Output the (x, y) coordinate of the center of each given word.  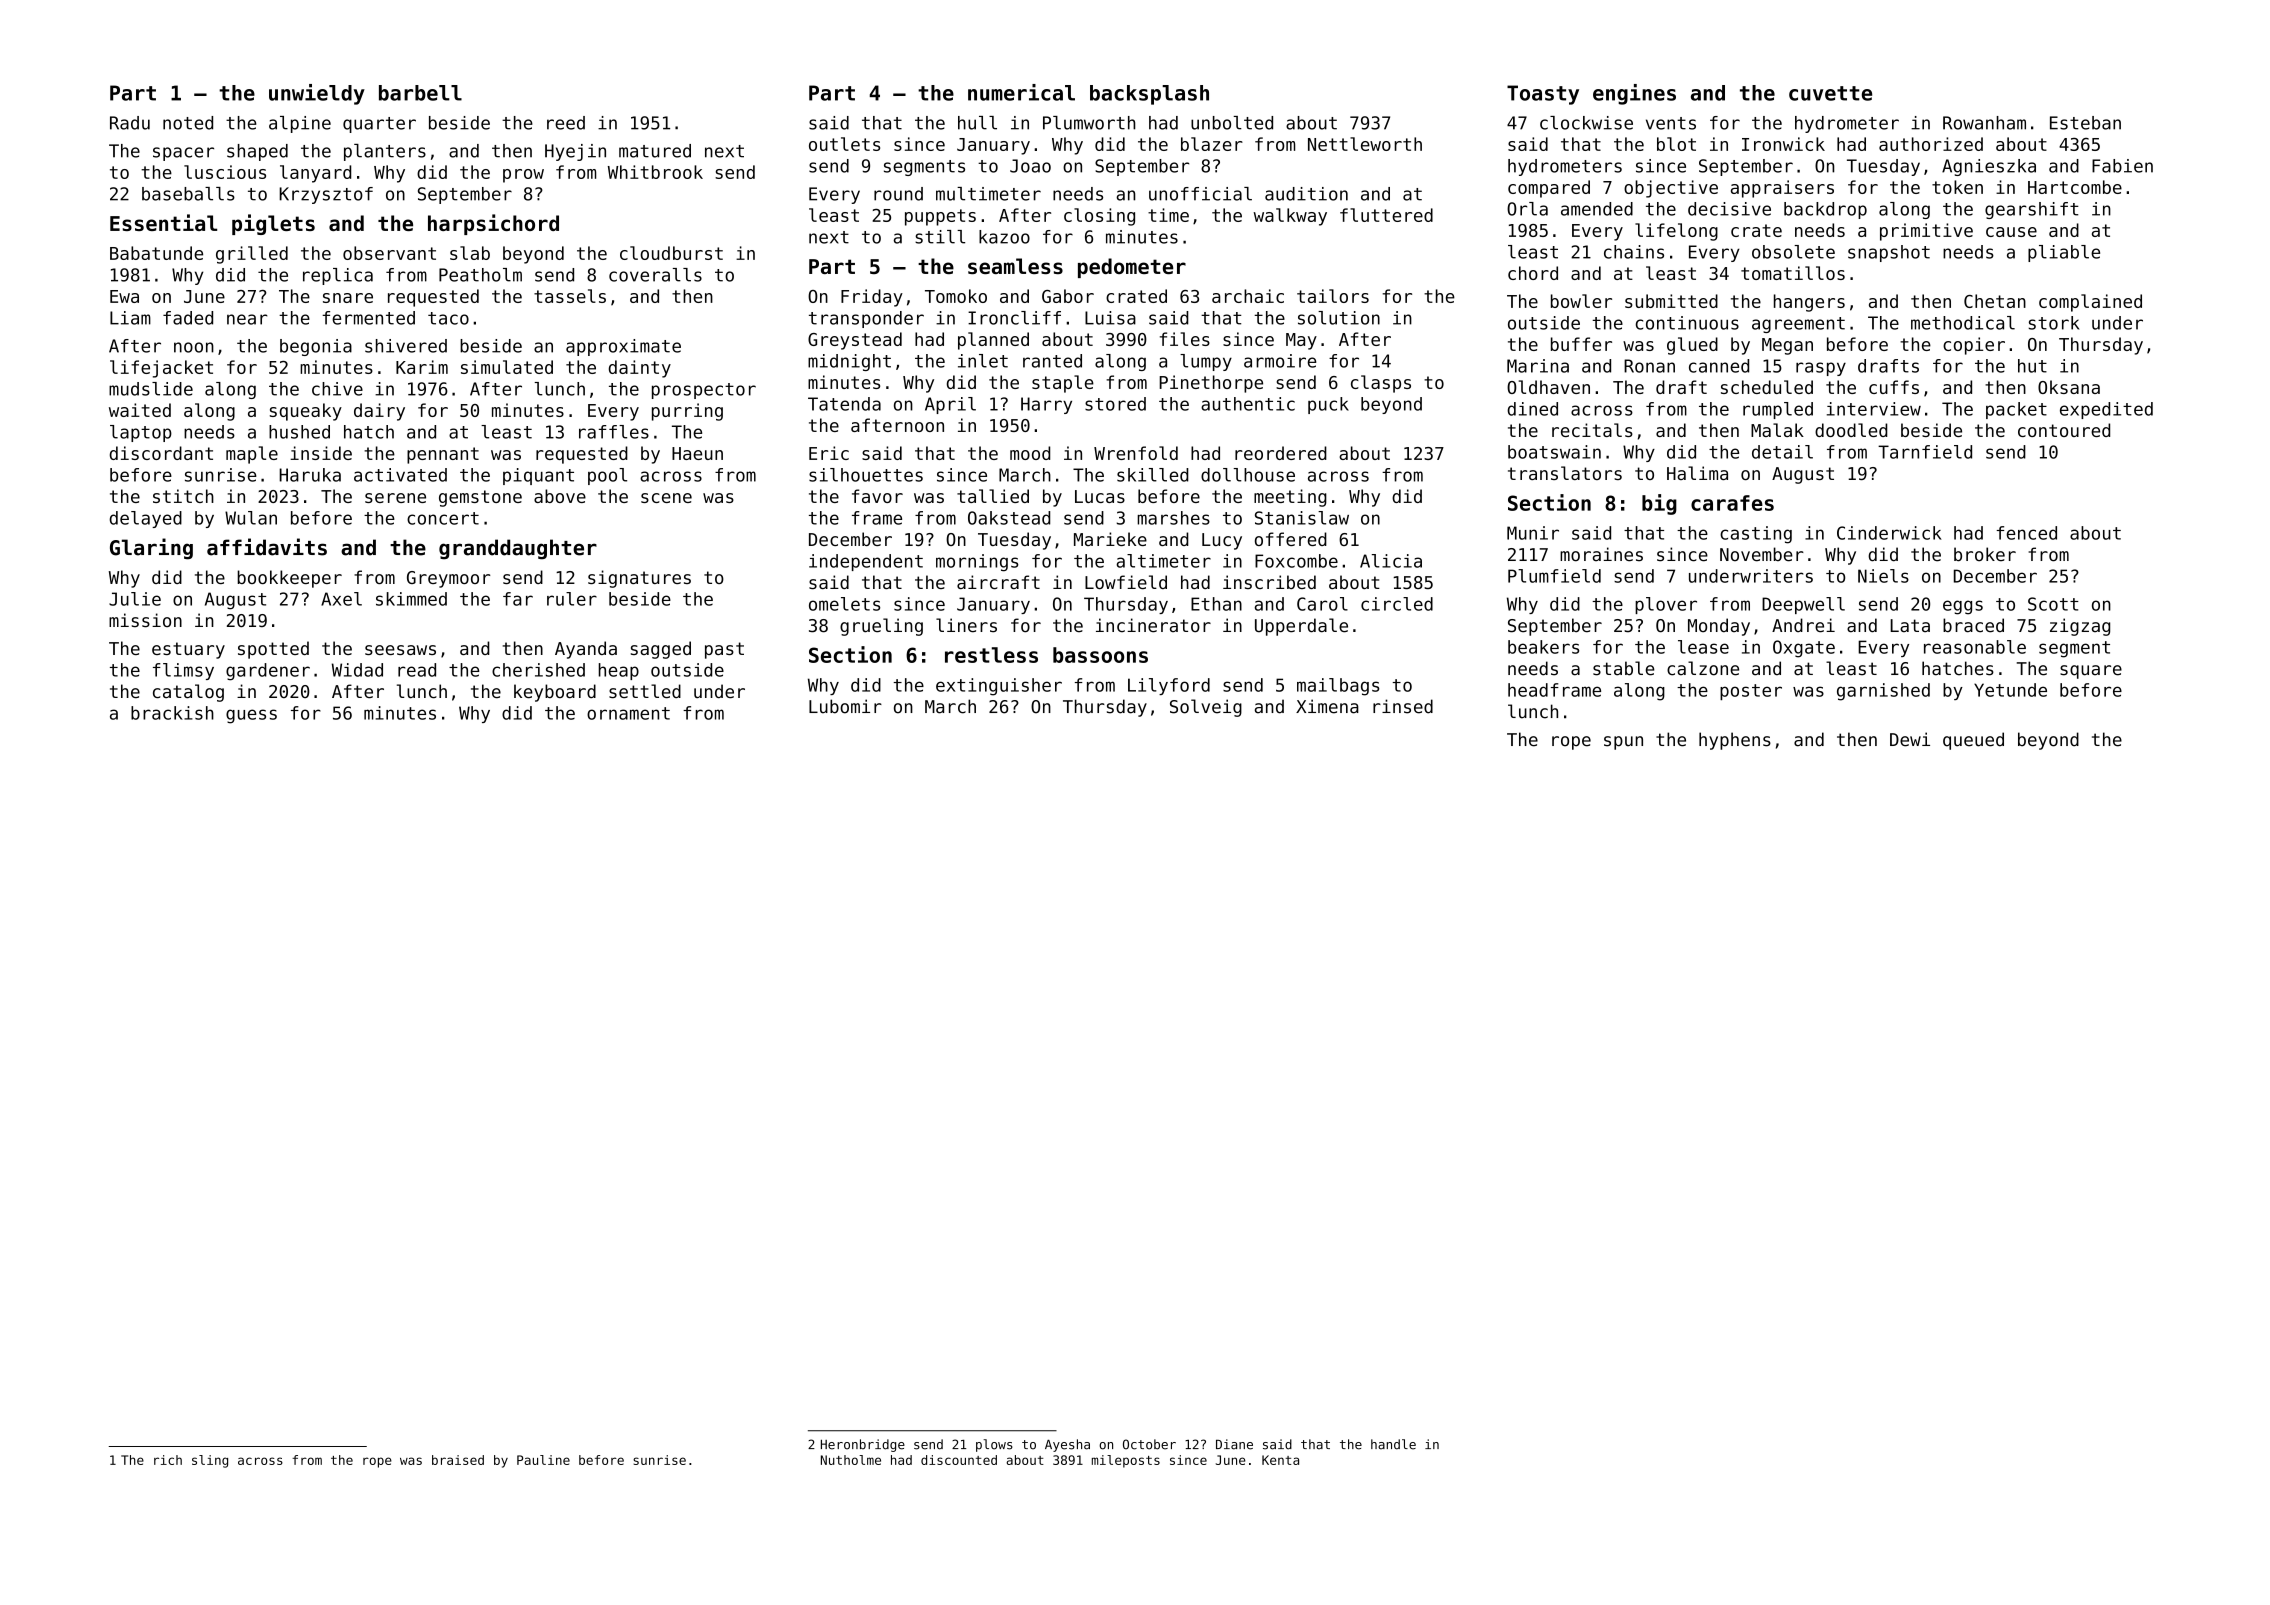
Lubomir (845, 706)
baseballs (188, 194)
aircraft (998, 582)
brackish (172, 713)
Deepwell (1803, 605)
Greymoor (448, 579)
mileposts (1126, 1461)
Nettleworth (1365, 144)
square (2091, 672)
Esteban (2085, 123)
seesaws (400, 650)
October (1149, 1444)
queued (1973, 741)
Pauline (543, 1460)
